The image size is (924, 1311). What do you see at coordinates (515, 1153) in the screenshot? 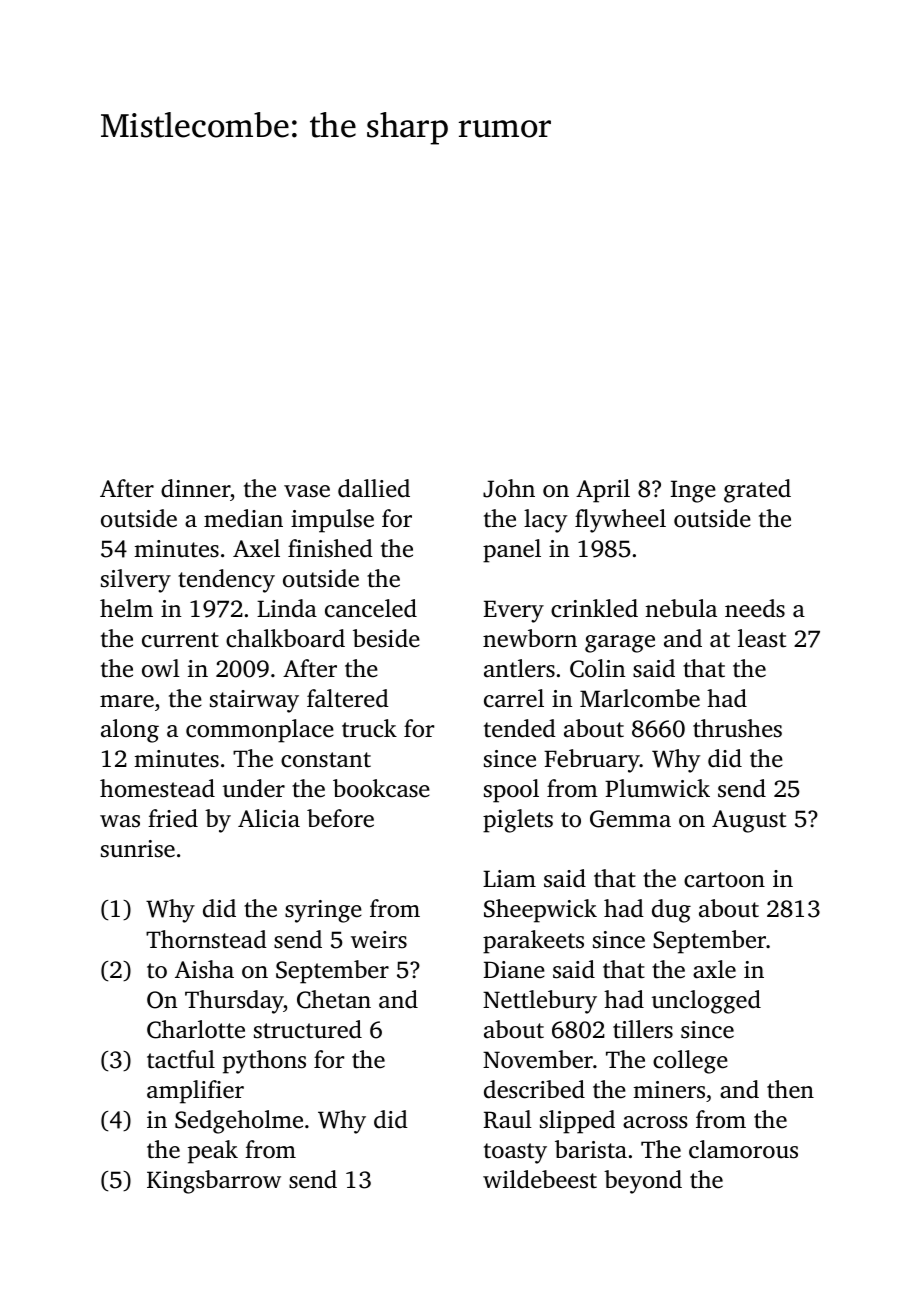
I see `toasty` at bounding box center [515, 1153].
